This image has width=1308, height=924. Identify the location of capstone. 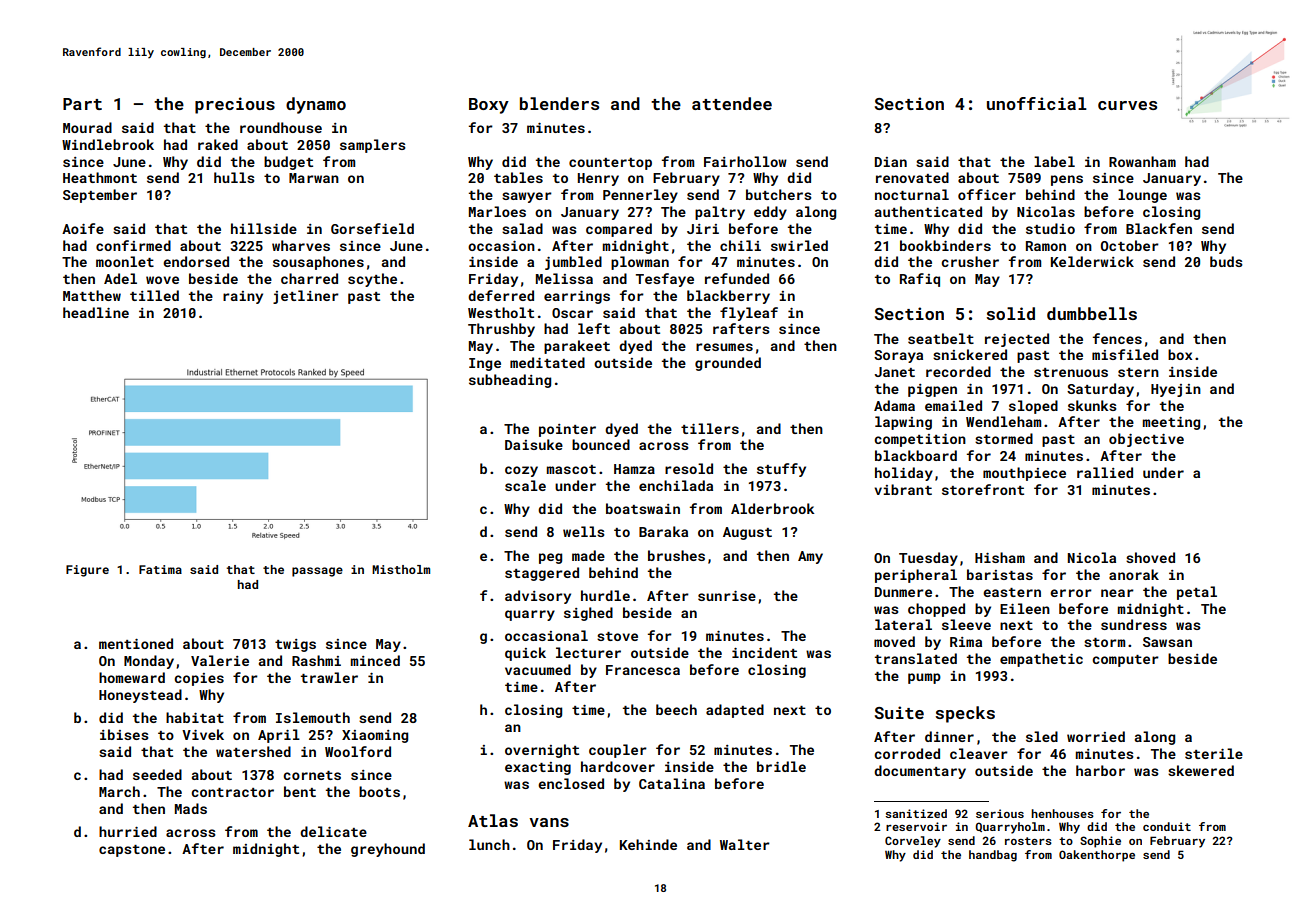
(132, 851).
